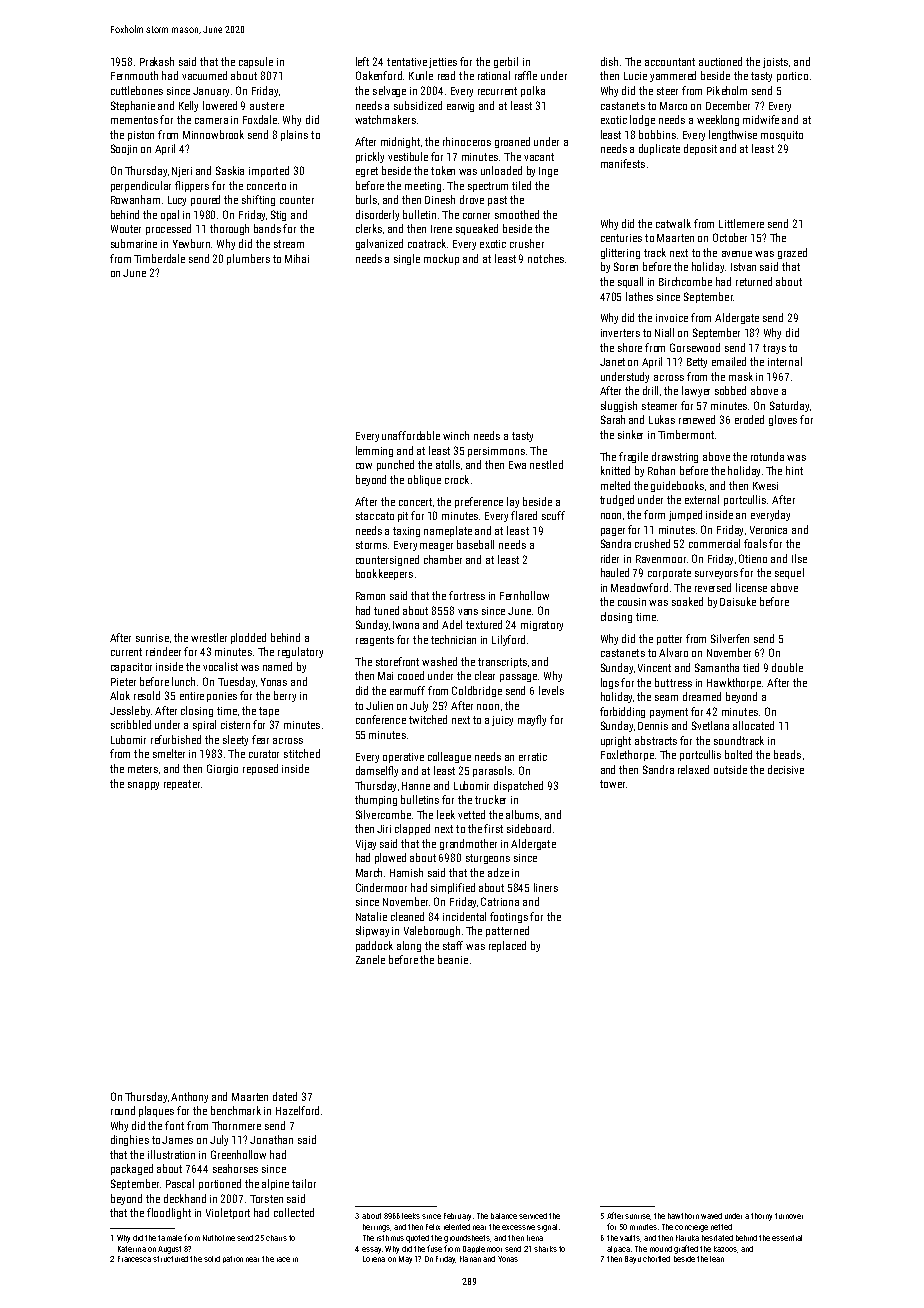 Image resolution: width=924 pixels, height=1308 pixels. Describe the element at coordinates (610, 683) in the document. I see `logs` at that location.
